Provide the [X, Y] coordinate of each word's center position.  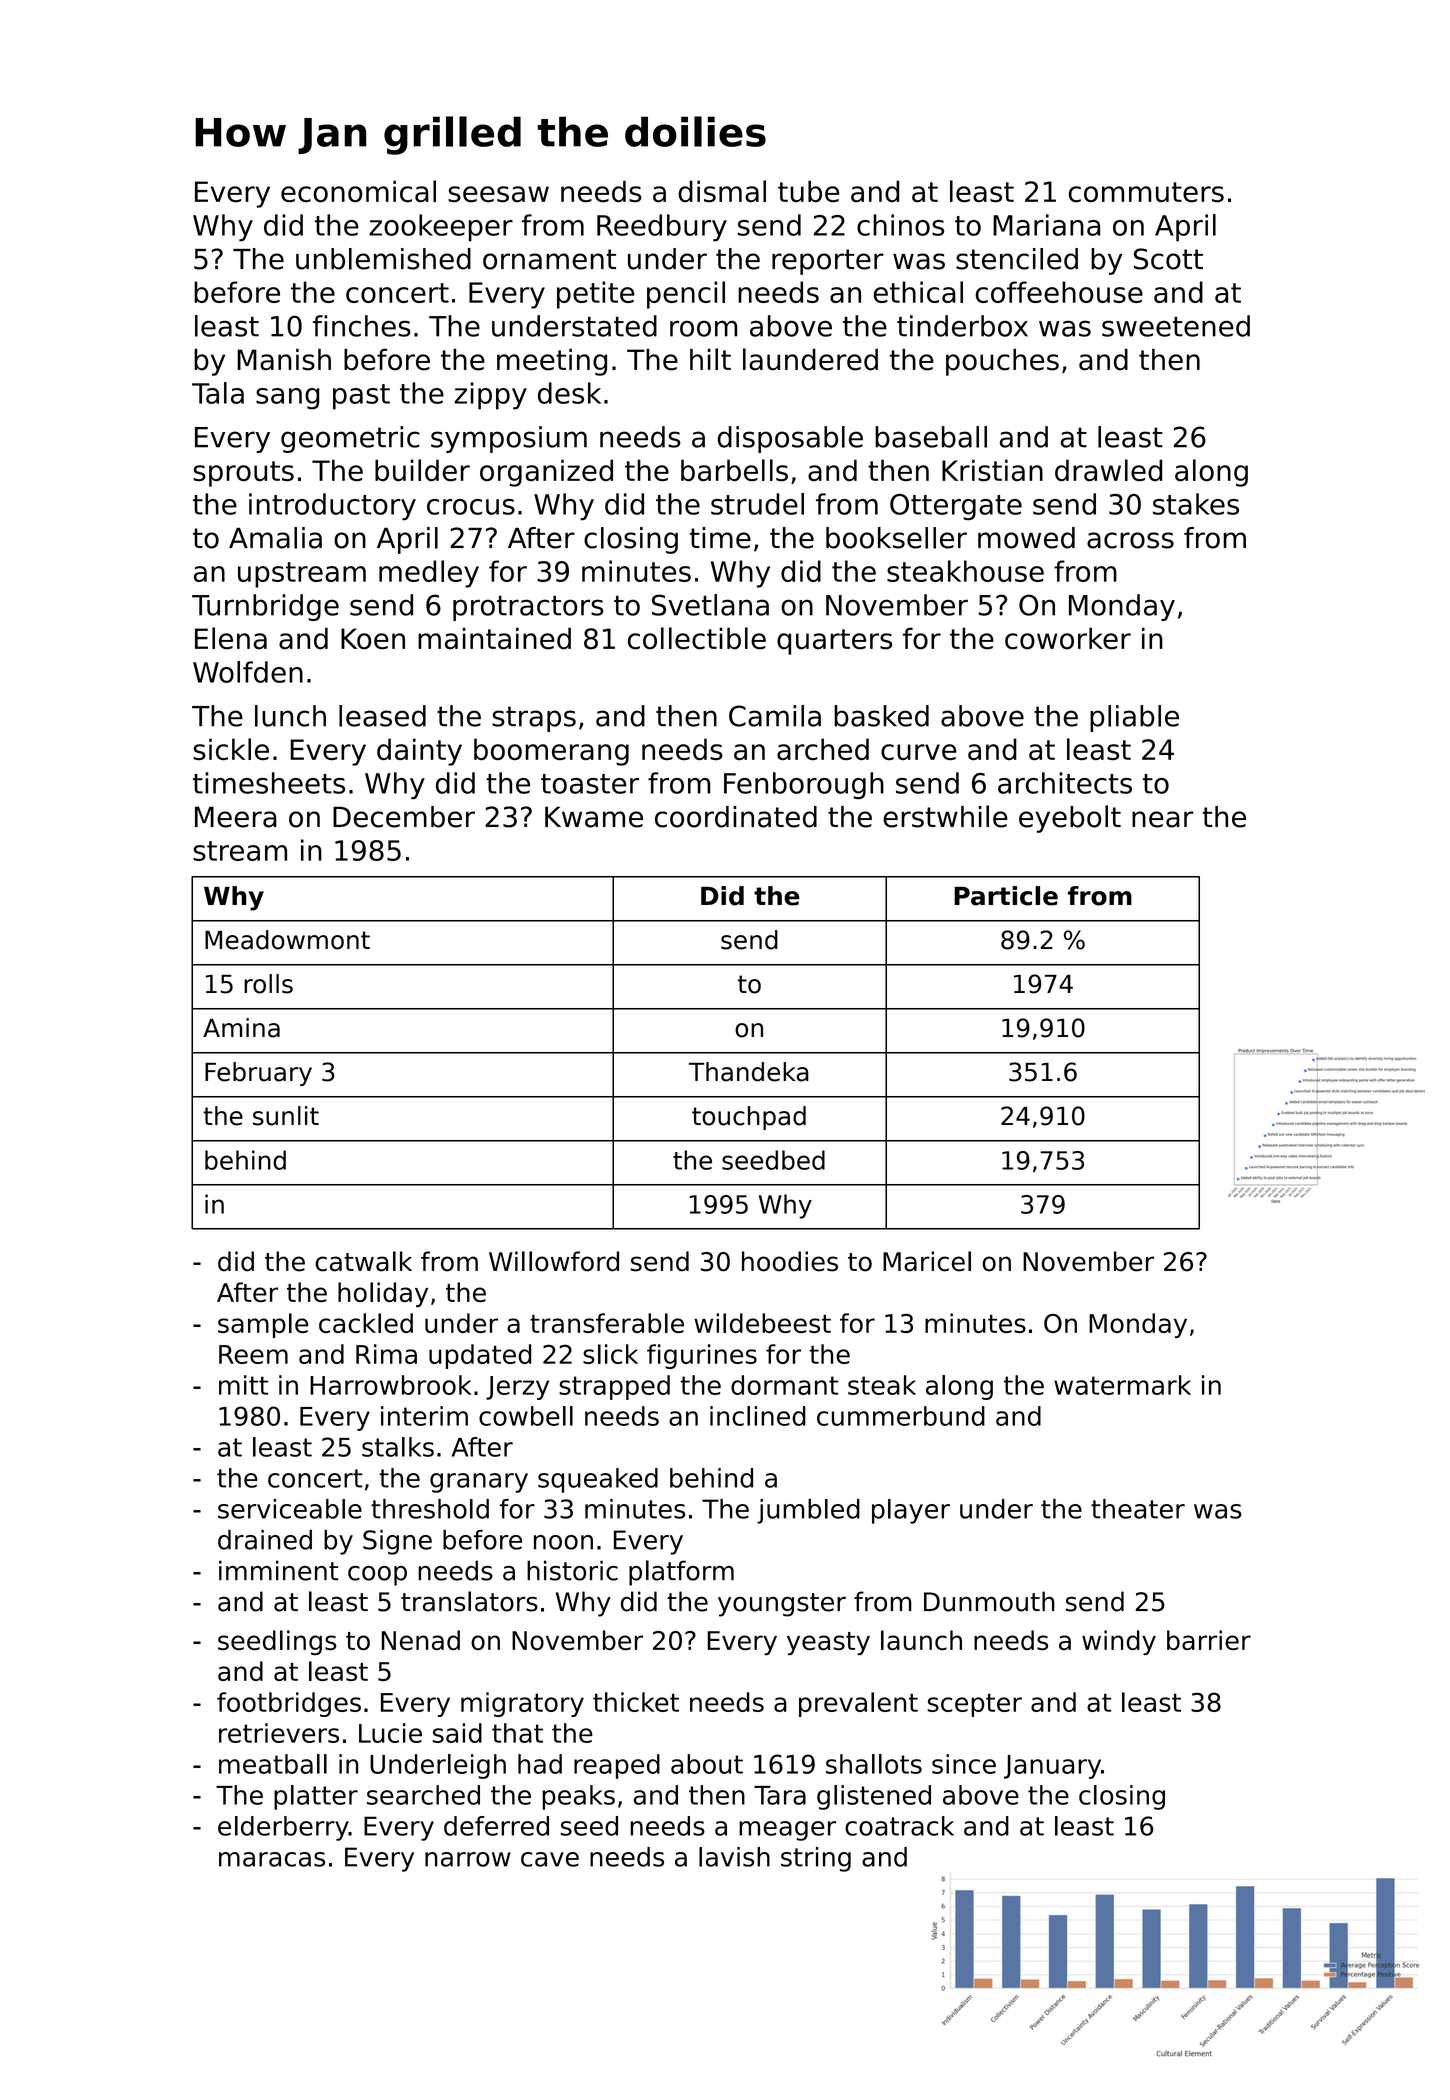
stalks [398, 1447]
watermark [1122, 1385]
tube [808, 191]
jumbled [808, 1511]
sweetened [1176, 326]
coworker [1068, 638]
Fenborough [804, 785]
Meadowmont [287, 940]
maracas [272, 1859]
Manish [284, 360]
